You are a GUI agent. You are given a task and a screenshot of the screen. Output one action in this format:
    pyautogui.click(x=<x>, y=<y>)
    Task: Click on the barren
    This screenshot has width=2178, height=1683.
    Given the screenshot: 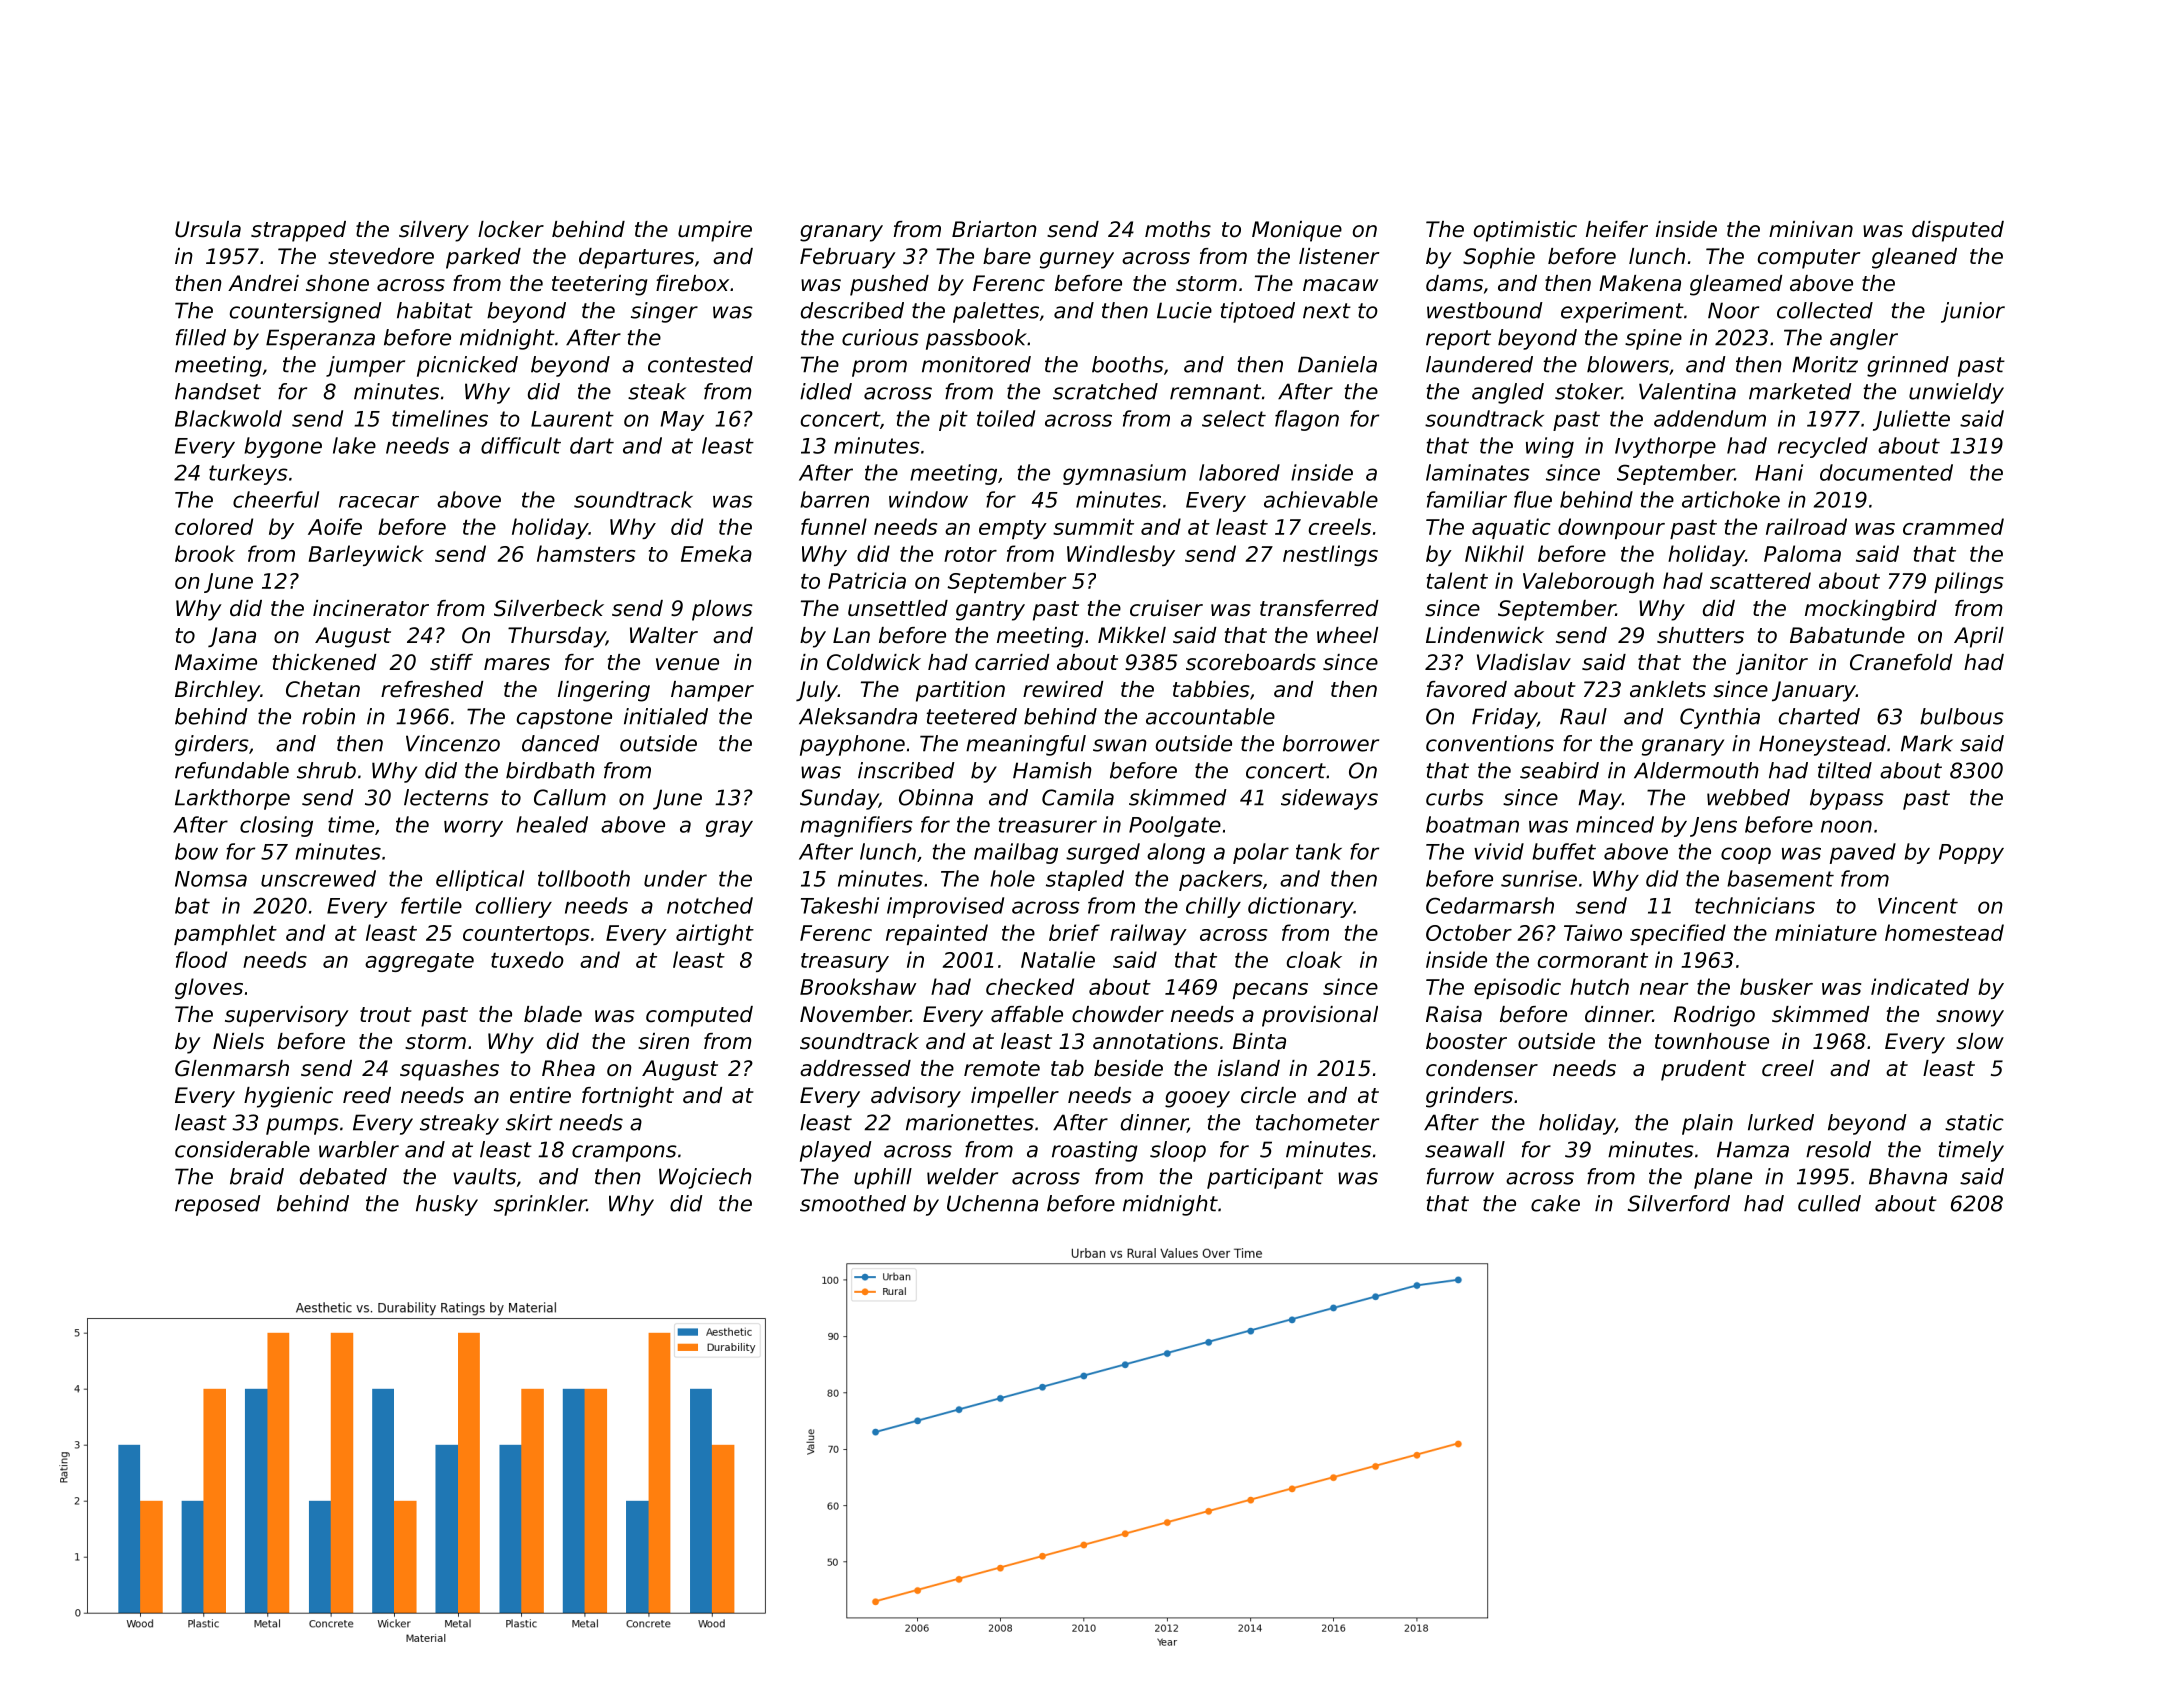 What is the action you would take?
    pyautogui.click(x=834, y=499)
